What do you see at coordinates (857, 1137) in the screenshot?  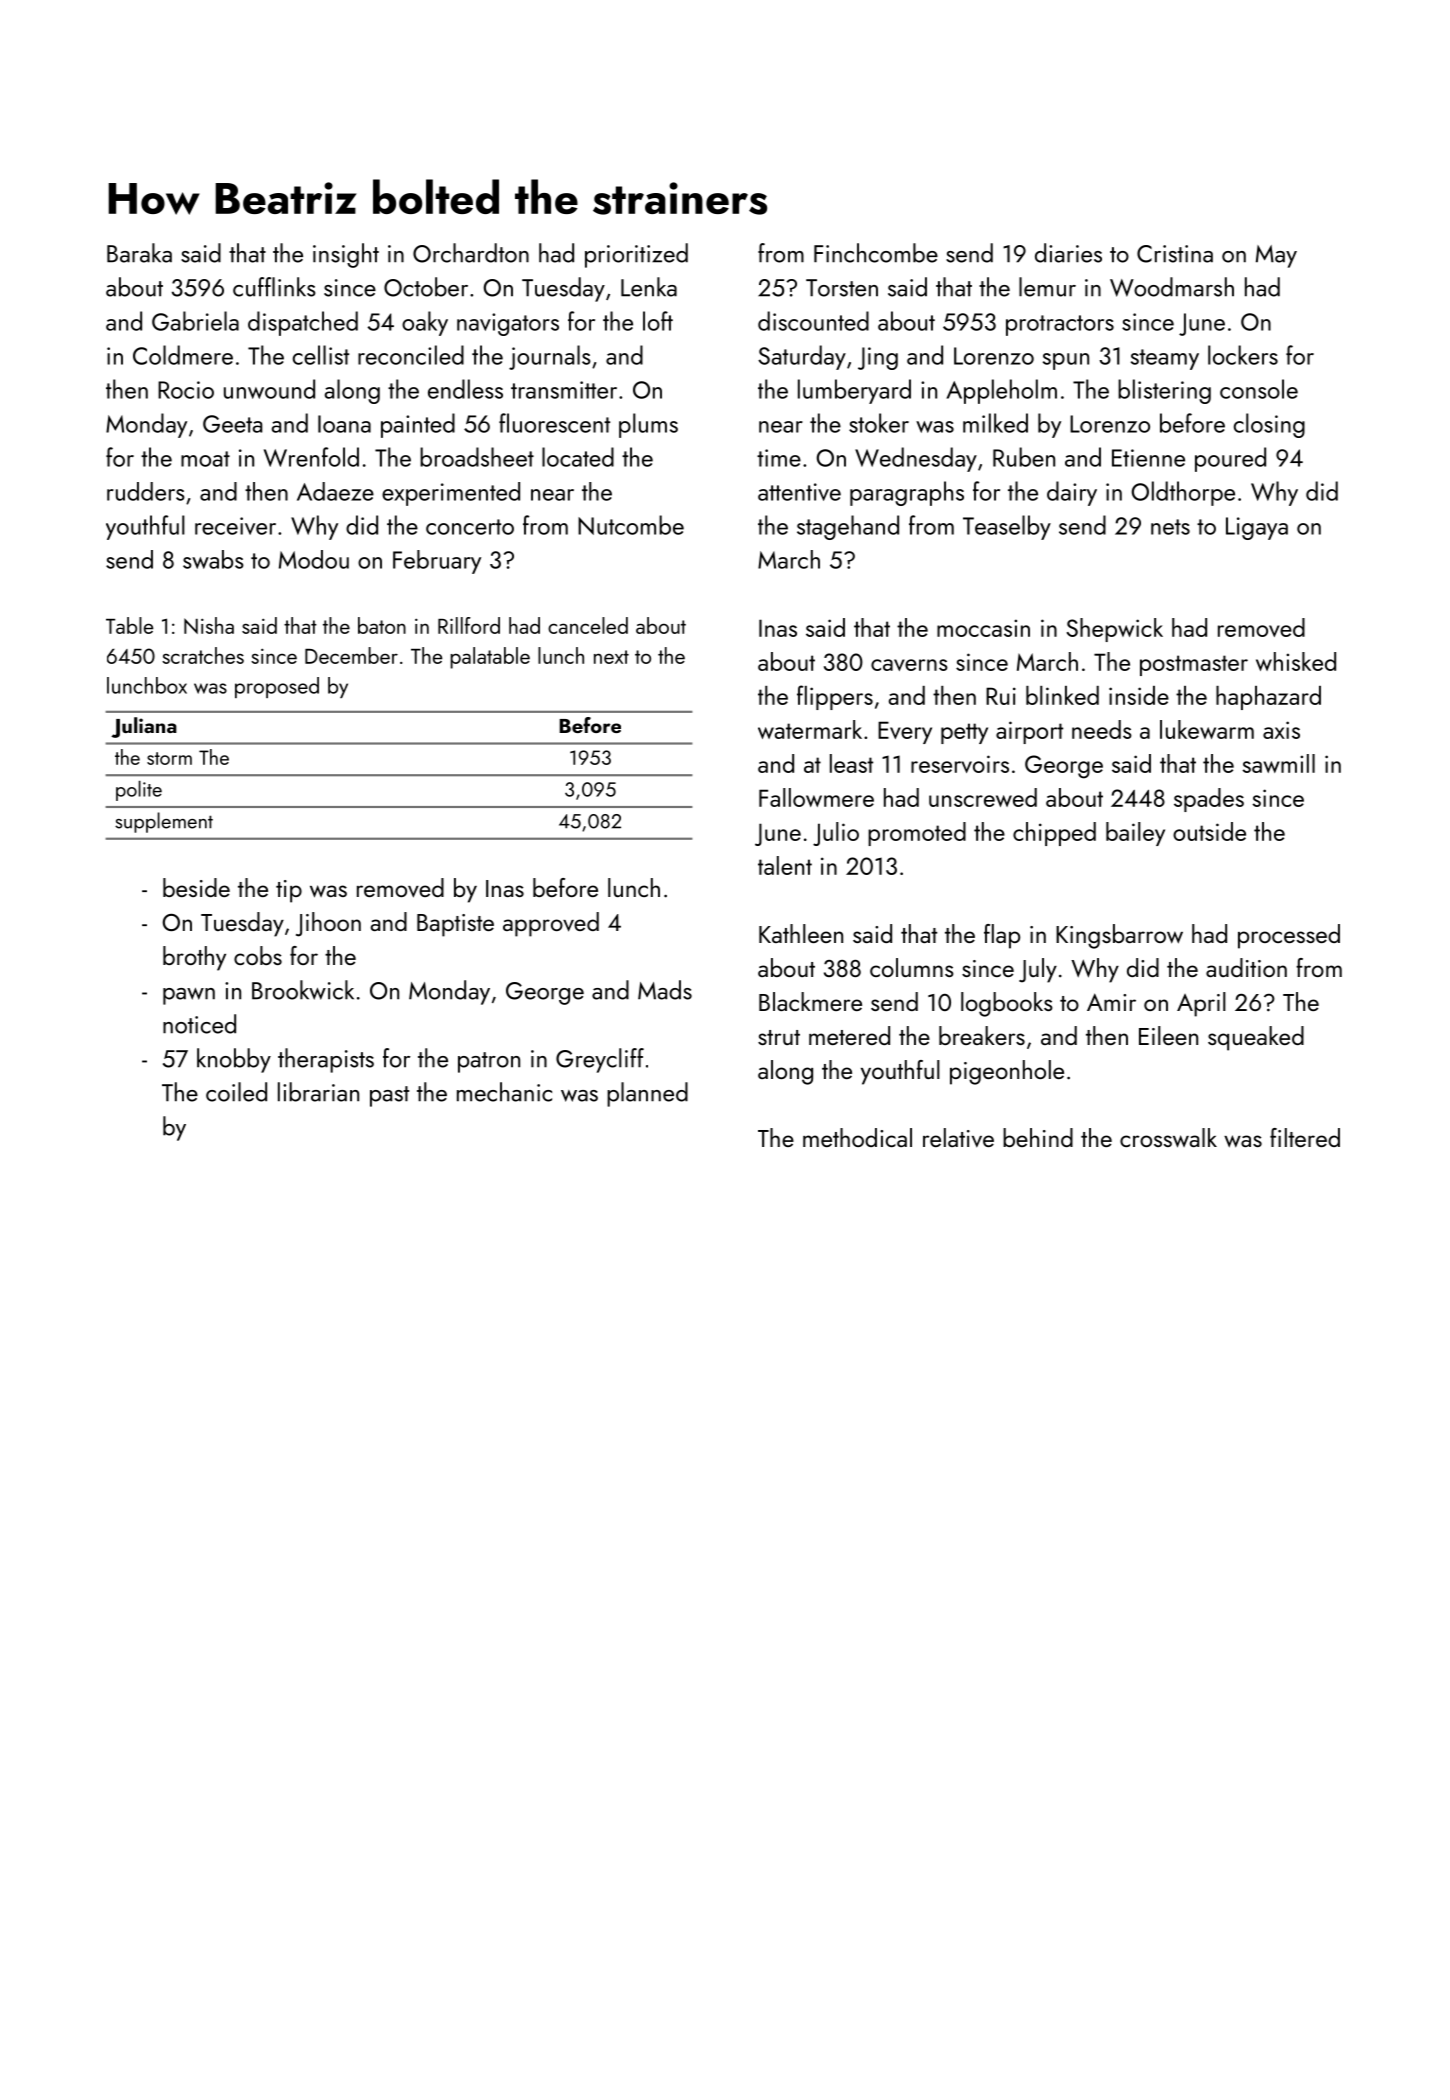 I see `methodical` at bounding box center [857, 1137].
